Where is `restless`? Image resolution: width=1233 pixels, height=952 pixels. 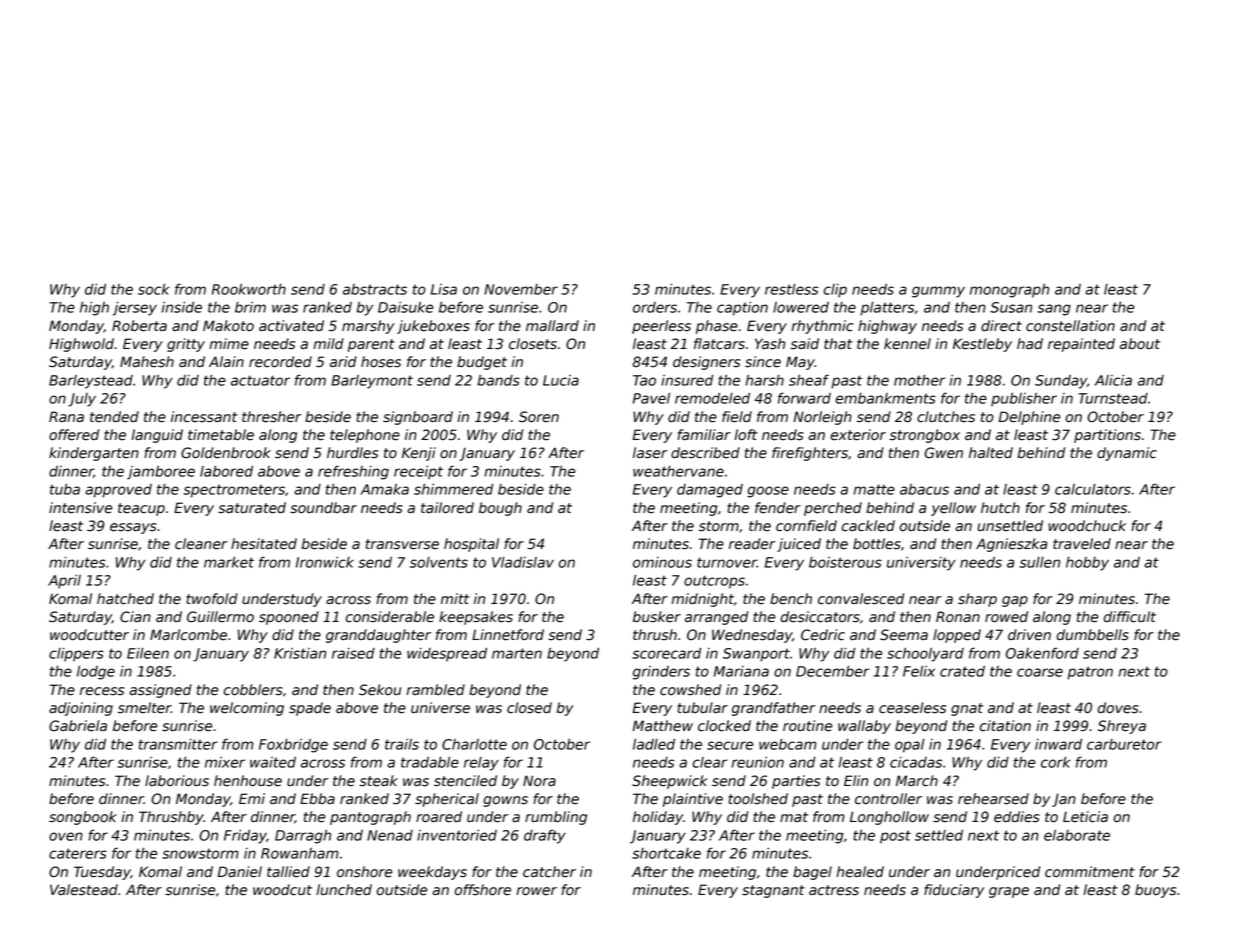 restless is located at coordinates (792, 289).
